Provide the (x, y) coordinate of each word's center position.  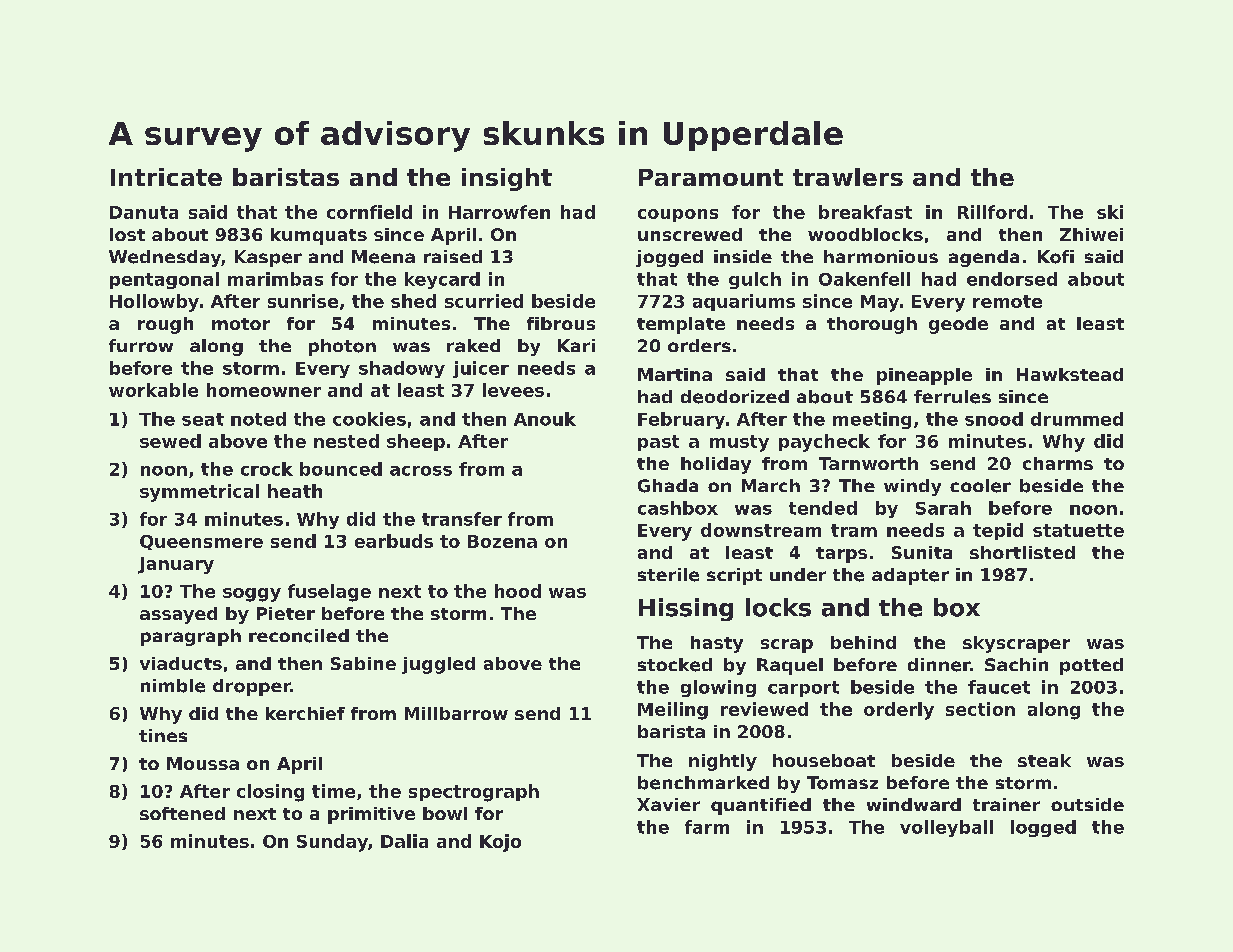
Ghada (668, 486)
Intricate (166, 177)
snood (994, 419)
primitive (371, 815)
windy (912, 487)
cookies (369, 419)
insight (507, 179)
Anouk (545, 419)
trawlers (848, 177)
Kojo (500, 843)
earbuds (394, 541)
